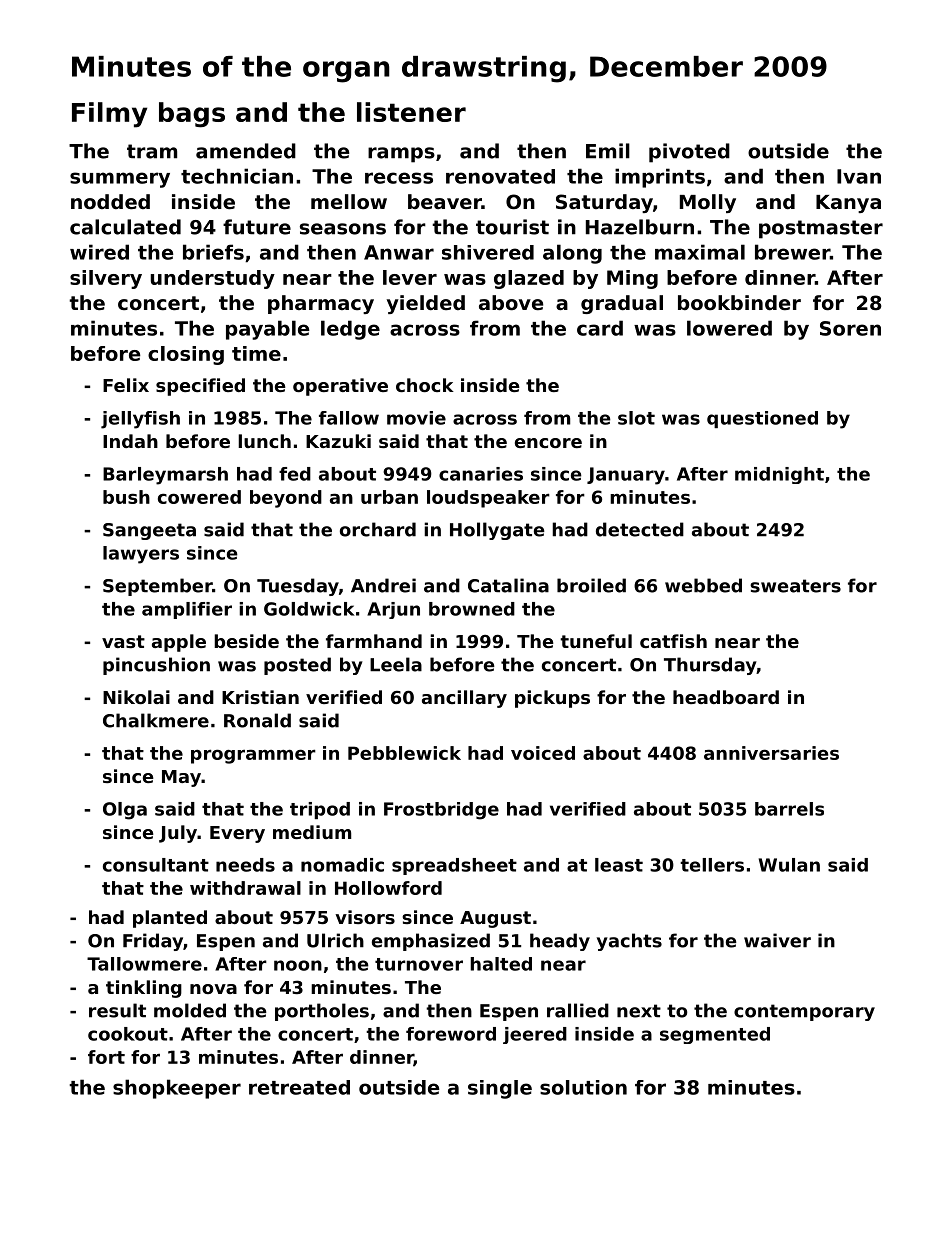  What do you see at coordinates (600, 328) in the screenshot?
I see `card` at bounding box center [600, 328].
